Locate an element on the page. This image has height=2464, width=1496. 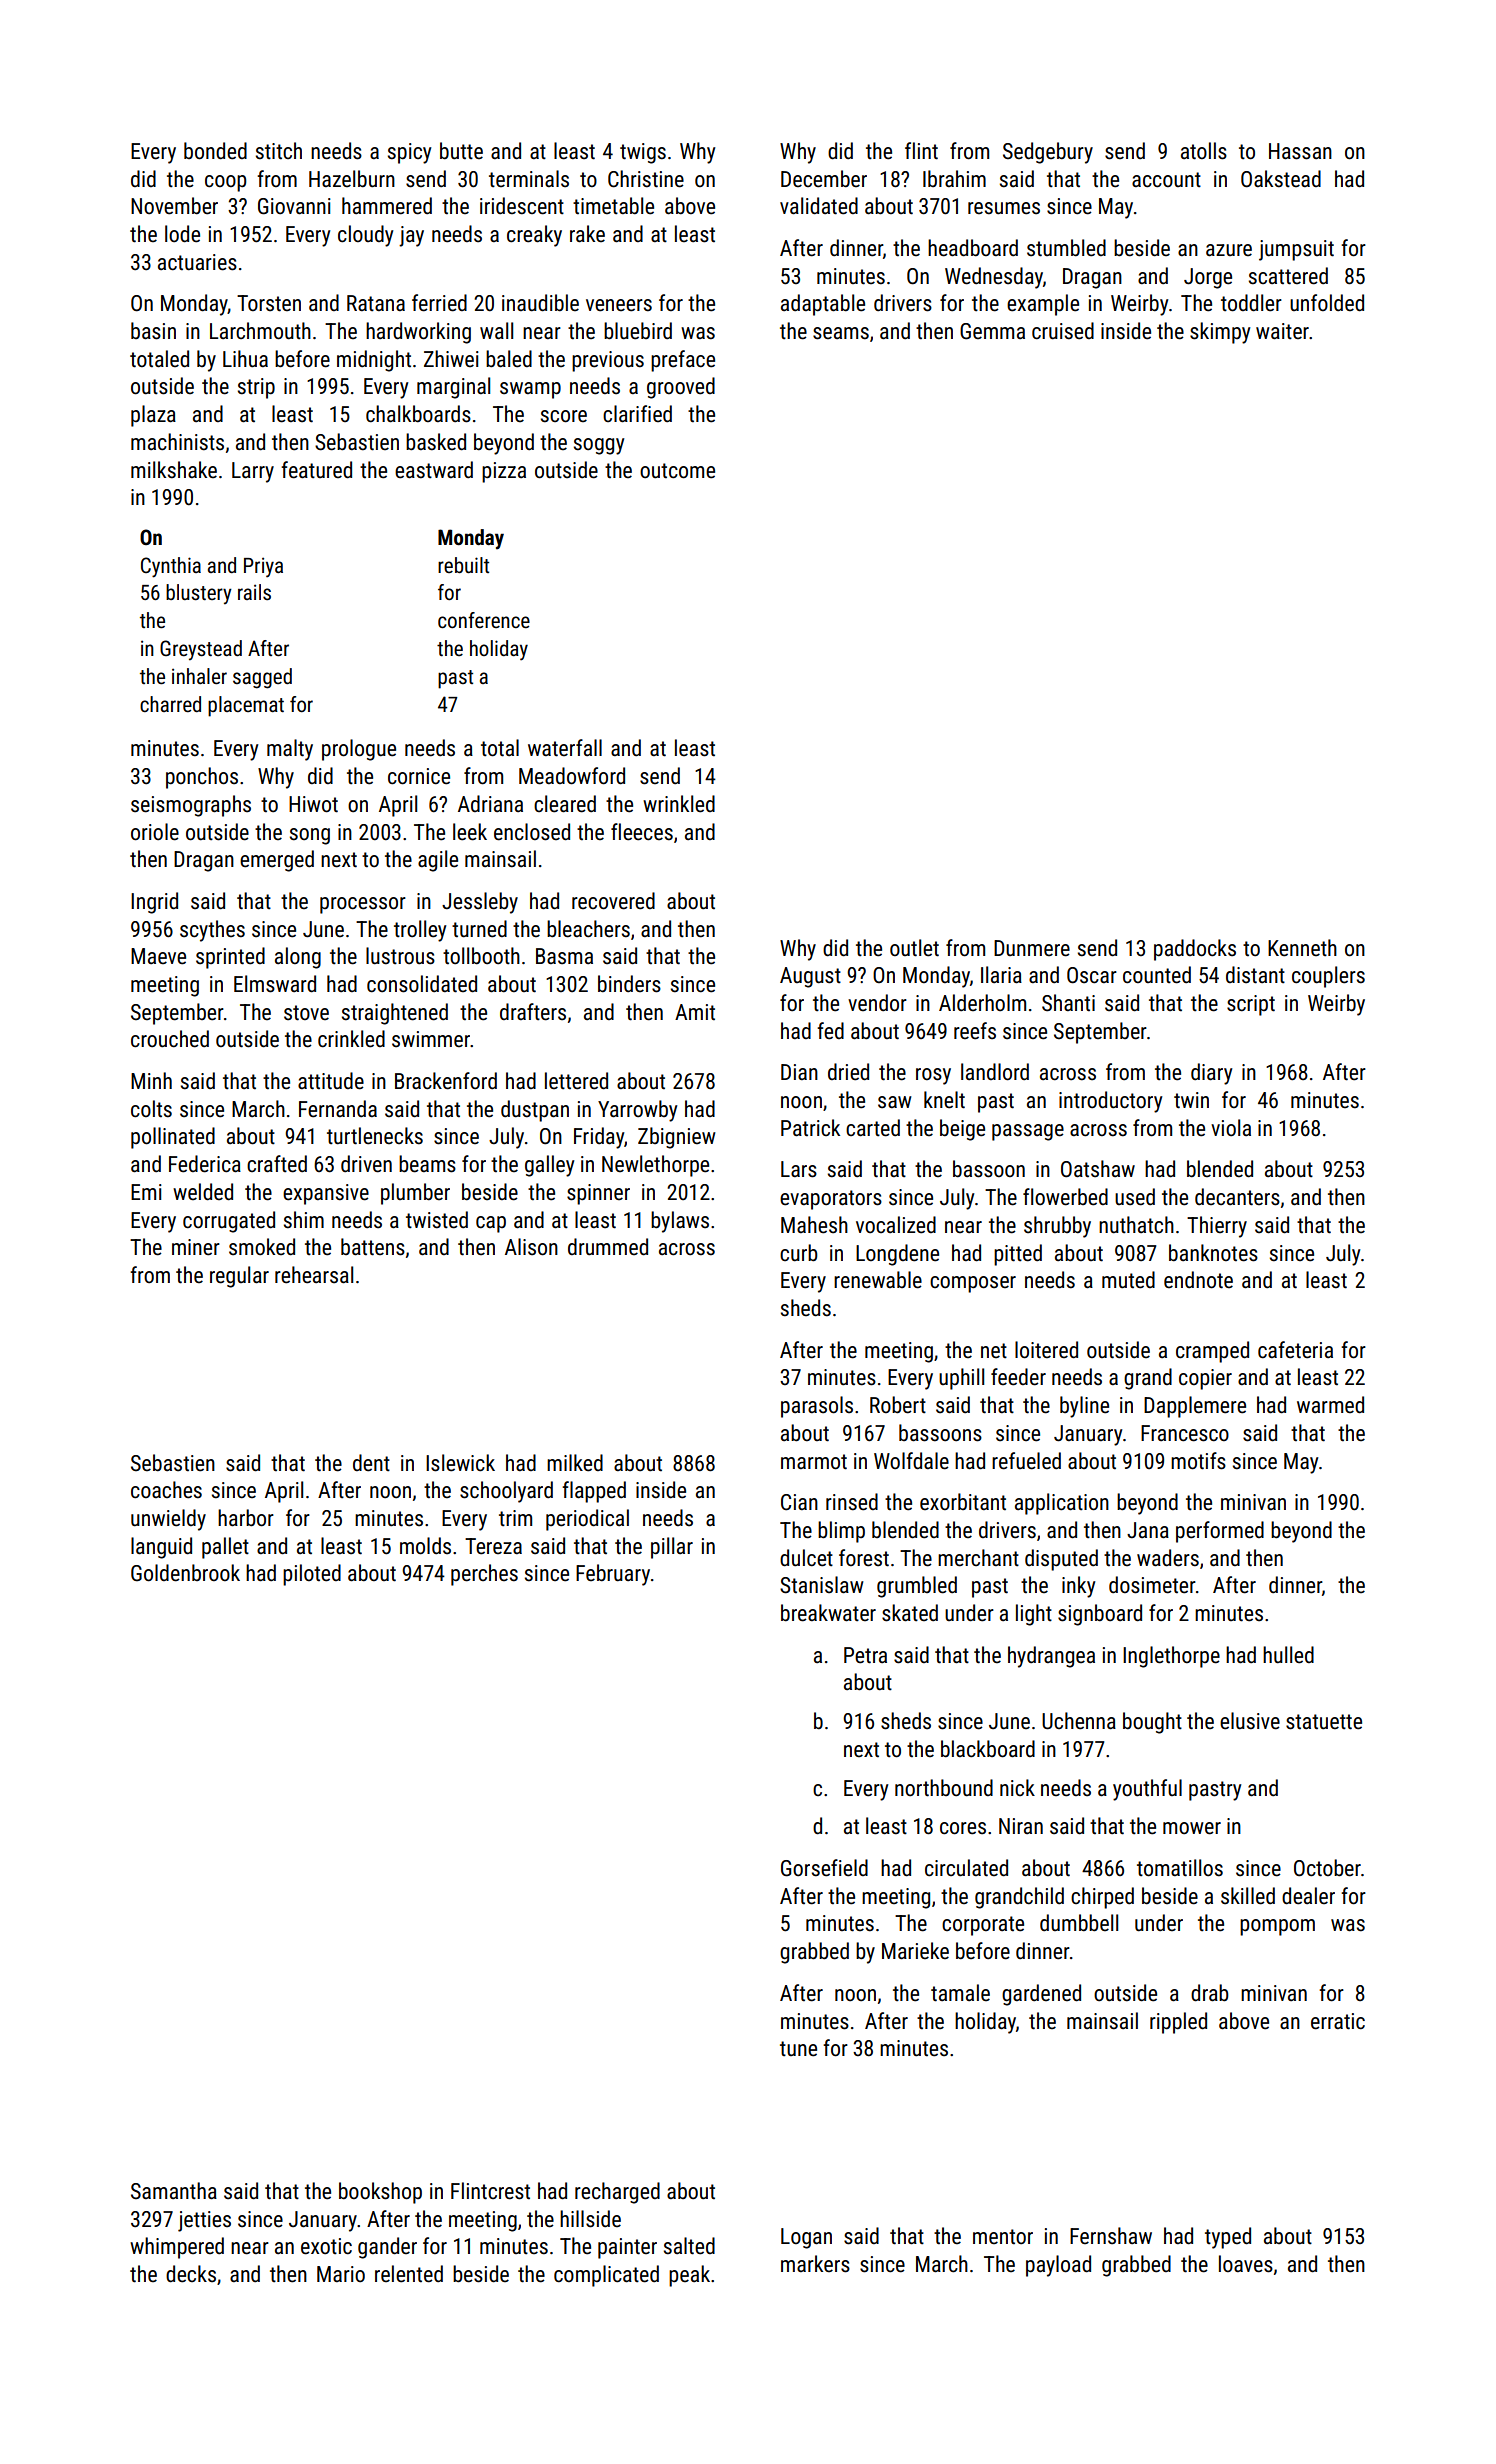
butte is located at coordinates (461, 151).
